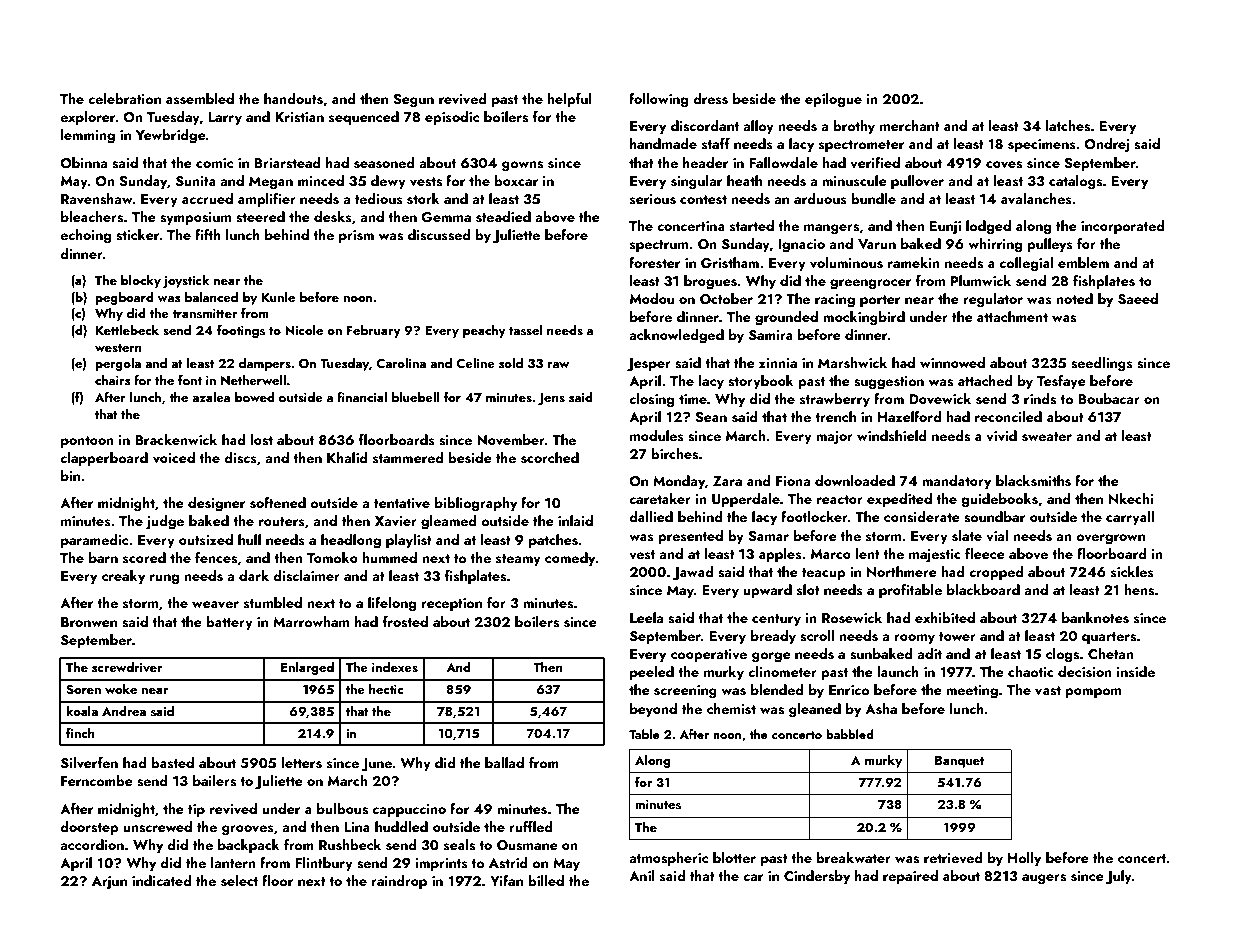  I want to click on apples, so click(780, 555).
